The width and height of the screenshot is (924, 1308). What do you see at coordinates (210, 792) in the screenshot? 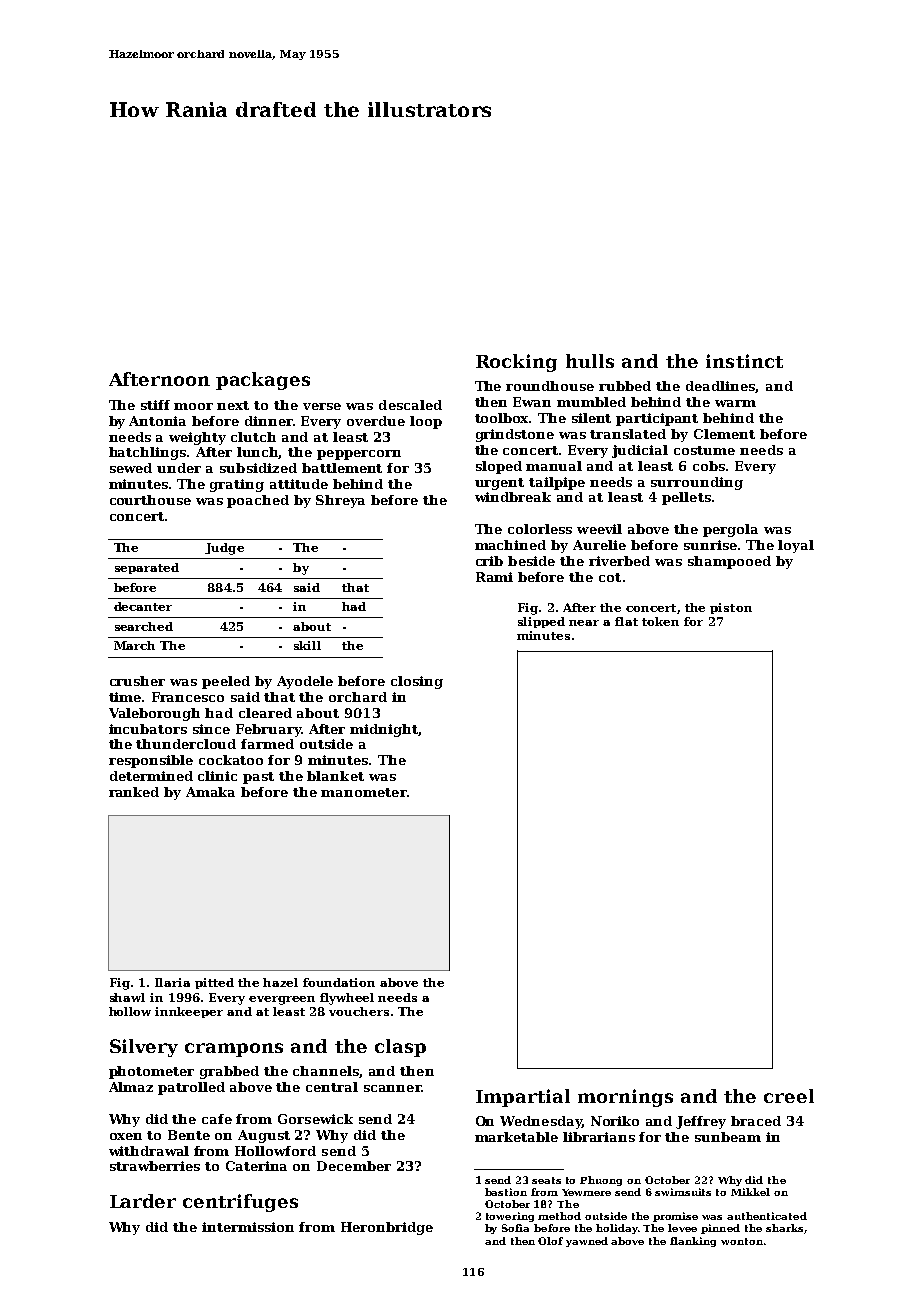
I see `Amaka` at bounding box center [210, 792].
